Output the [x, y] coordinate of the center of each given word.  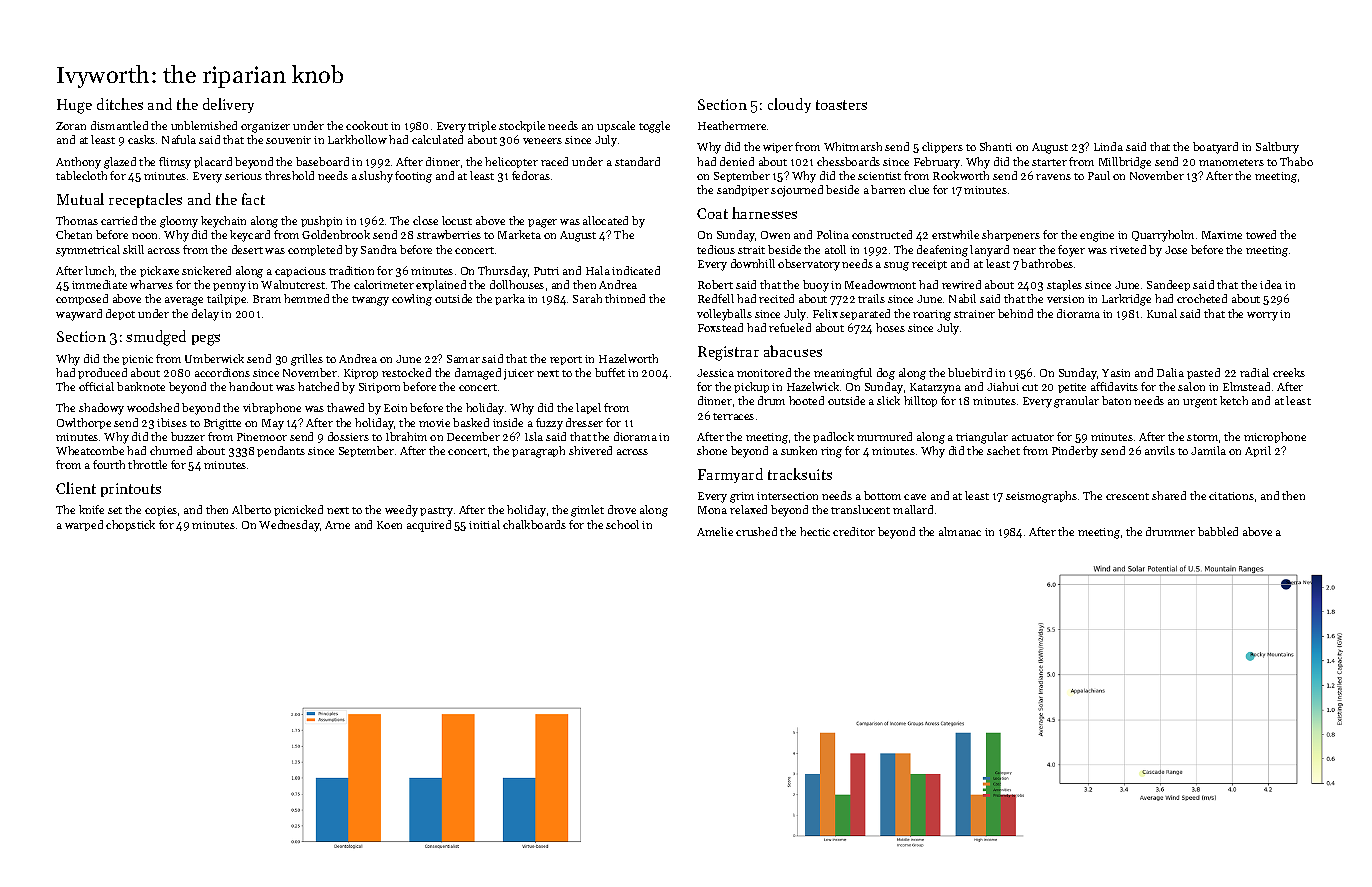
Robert [715, 284]
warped [84, 525]
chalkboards [534, 524]
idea [1271, 284]
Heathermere [732, 125]
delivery [228, 105]
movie [434, 423]
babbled [1218, 531]
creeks [1289, 372]
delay [205, 315]
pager [542, 223]
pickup [751, 387]
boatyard [1215, 148]
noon [144, 236]
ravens [1053, 177]
